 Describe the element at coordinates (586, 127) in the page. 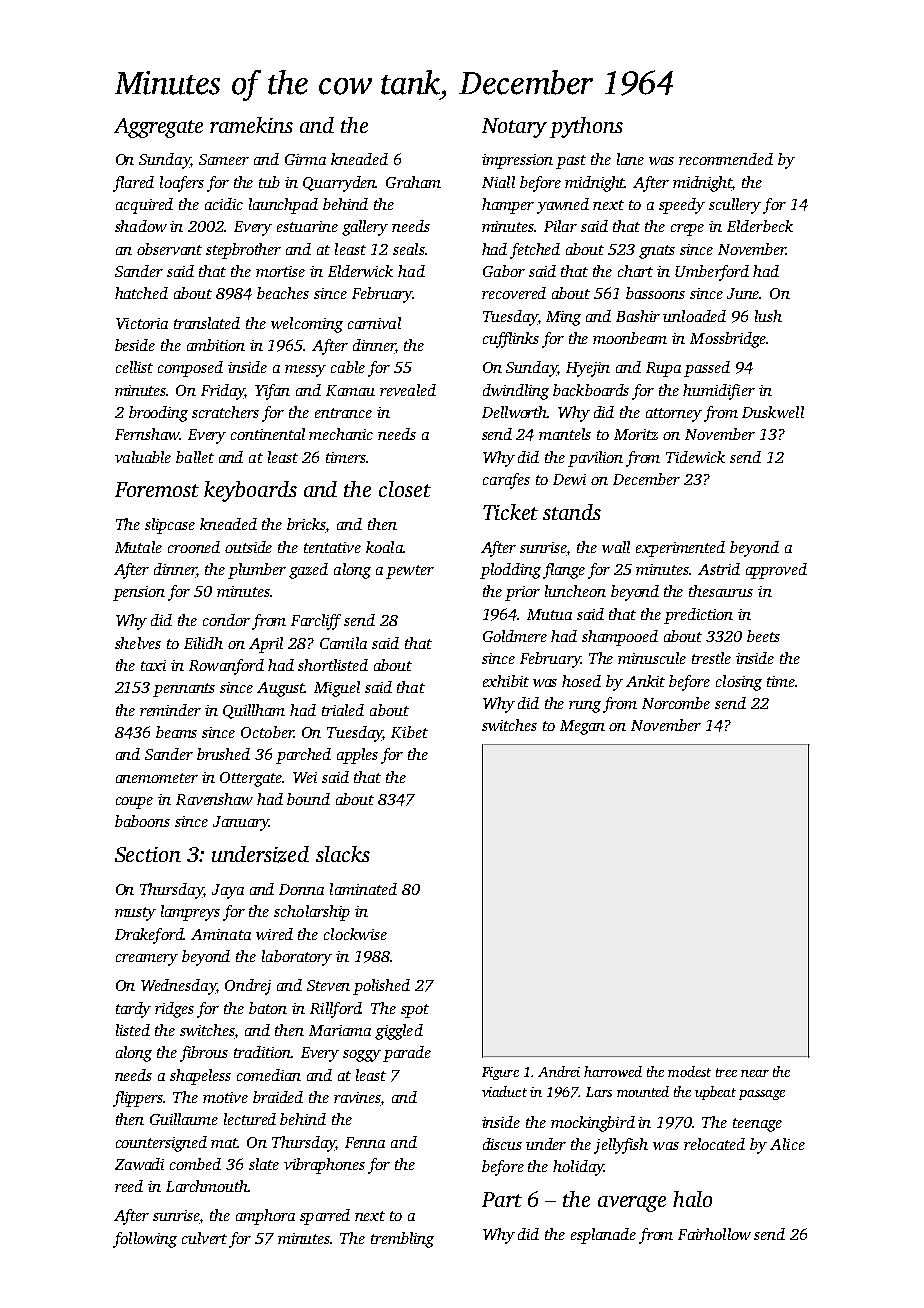

I see `pythons` at that location.
